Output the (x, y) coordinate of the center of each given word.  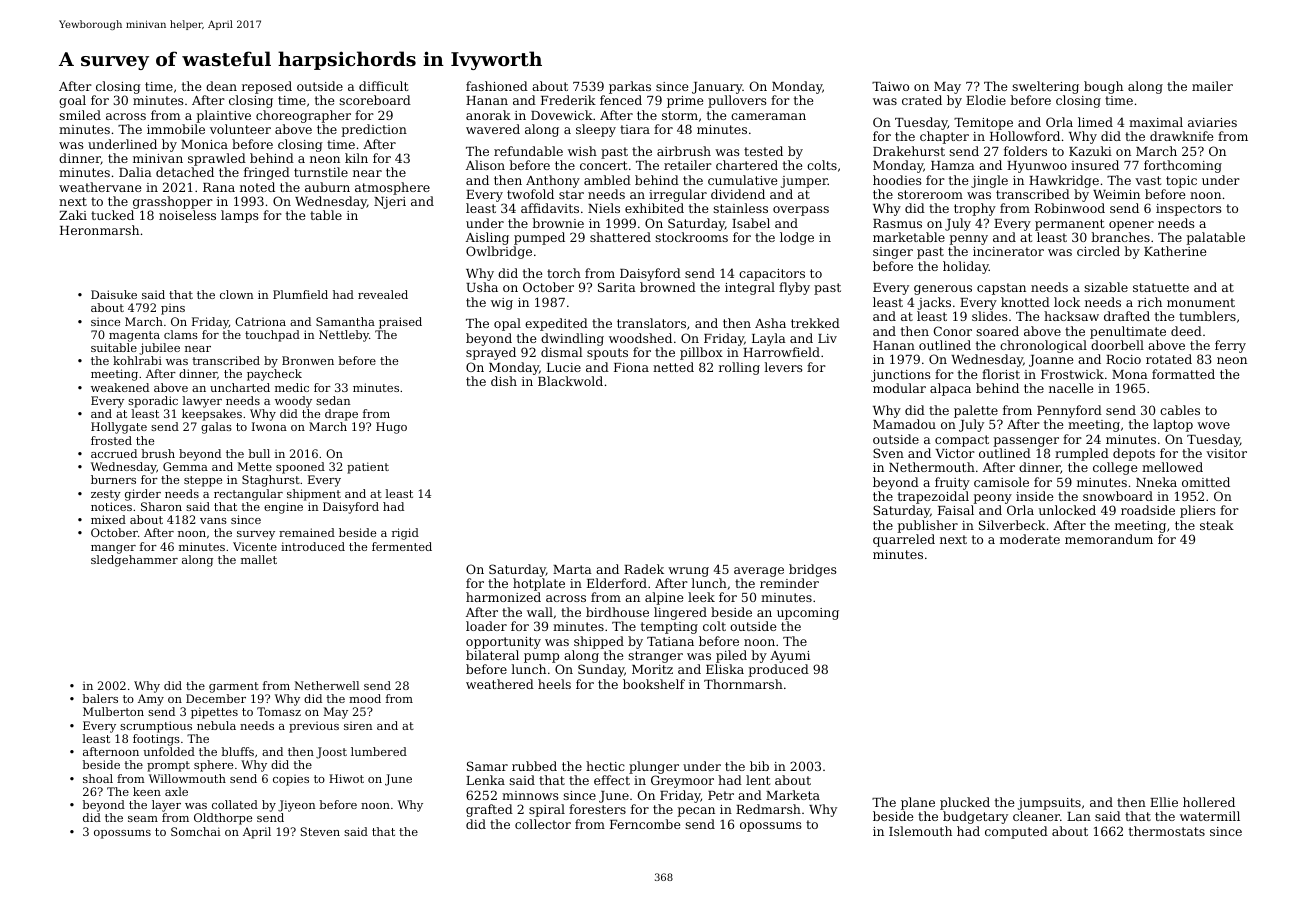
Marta (572, 569)
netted (673, 367)
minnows (530, 795)
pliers (1198, 511)
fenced (621, 100)
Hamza (953, 165)
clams (181, 334)
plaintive (224, 116)
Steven (320, 831)
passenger (1026, 442)
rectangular (248, 495)
